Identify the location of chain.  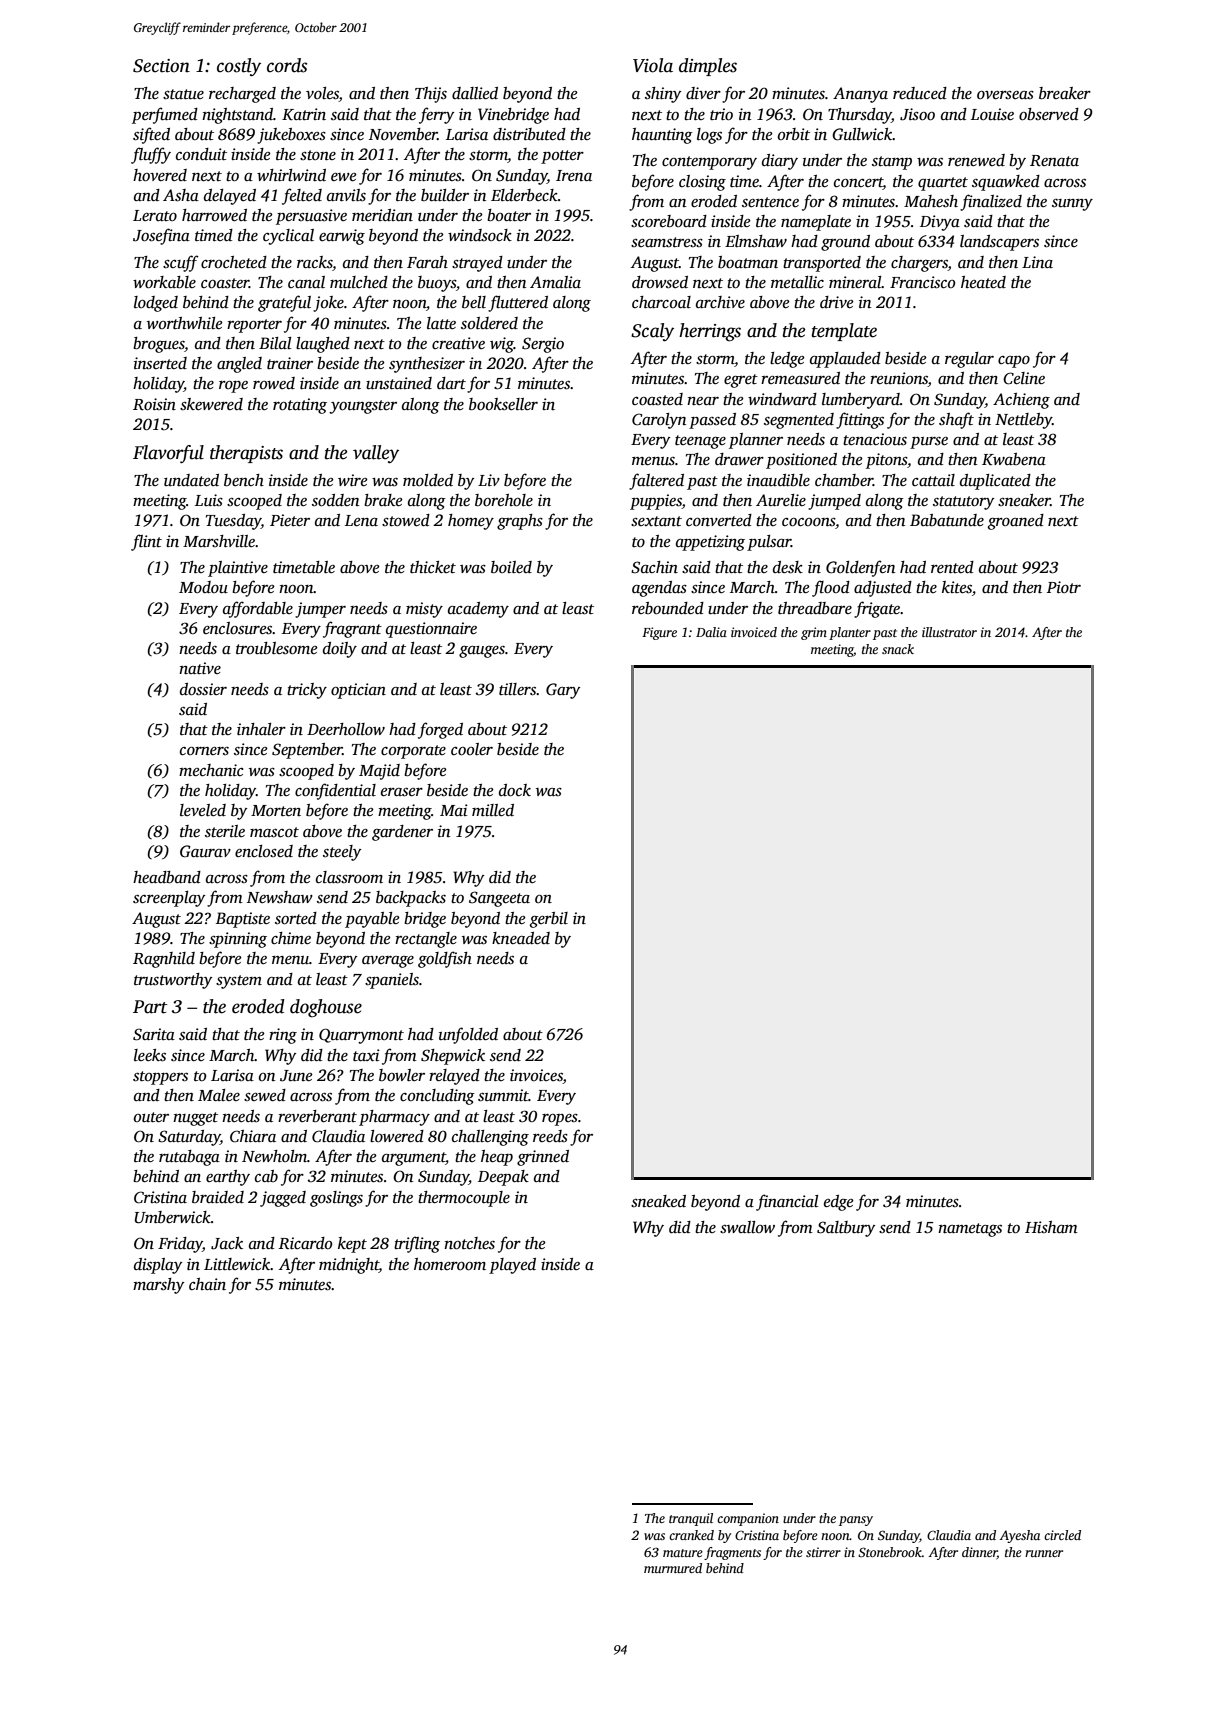
(207, 1284).
